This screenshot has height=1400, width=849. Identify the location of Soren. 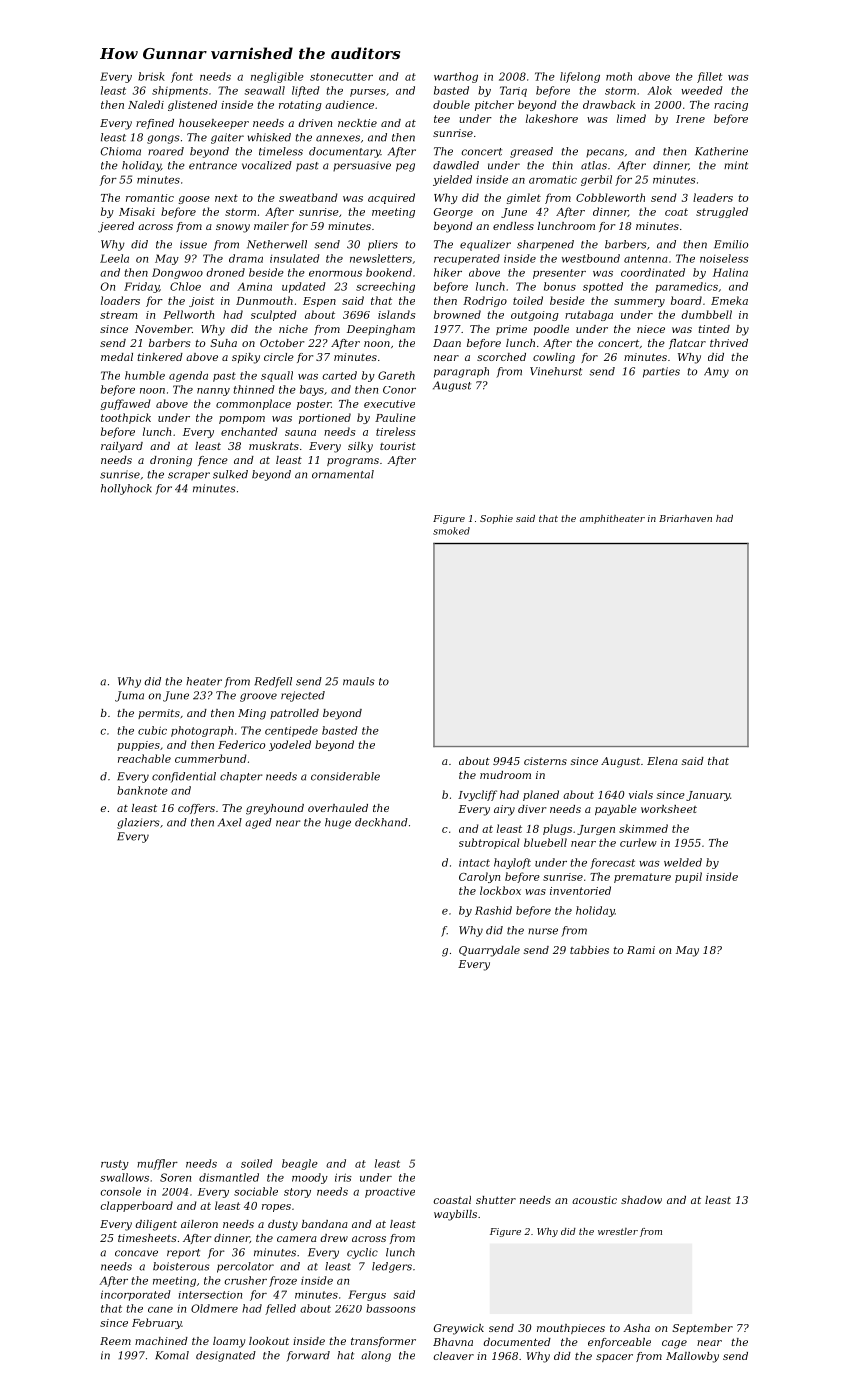
(175, 1177).
